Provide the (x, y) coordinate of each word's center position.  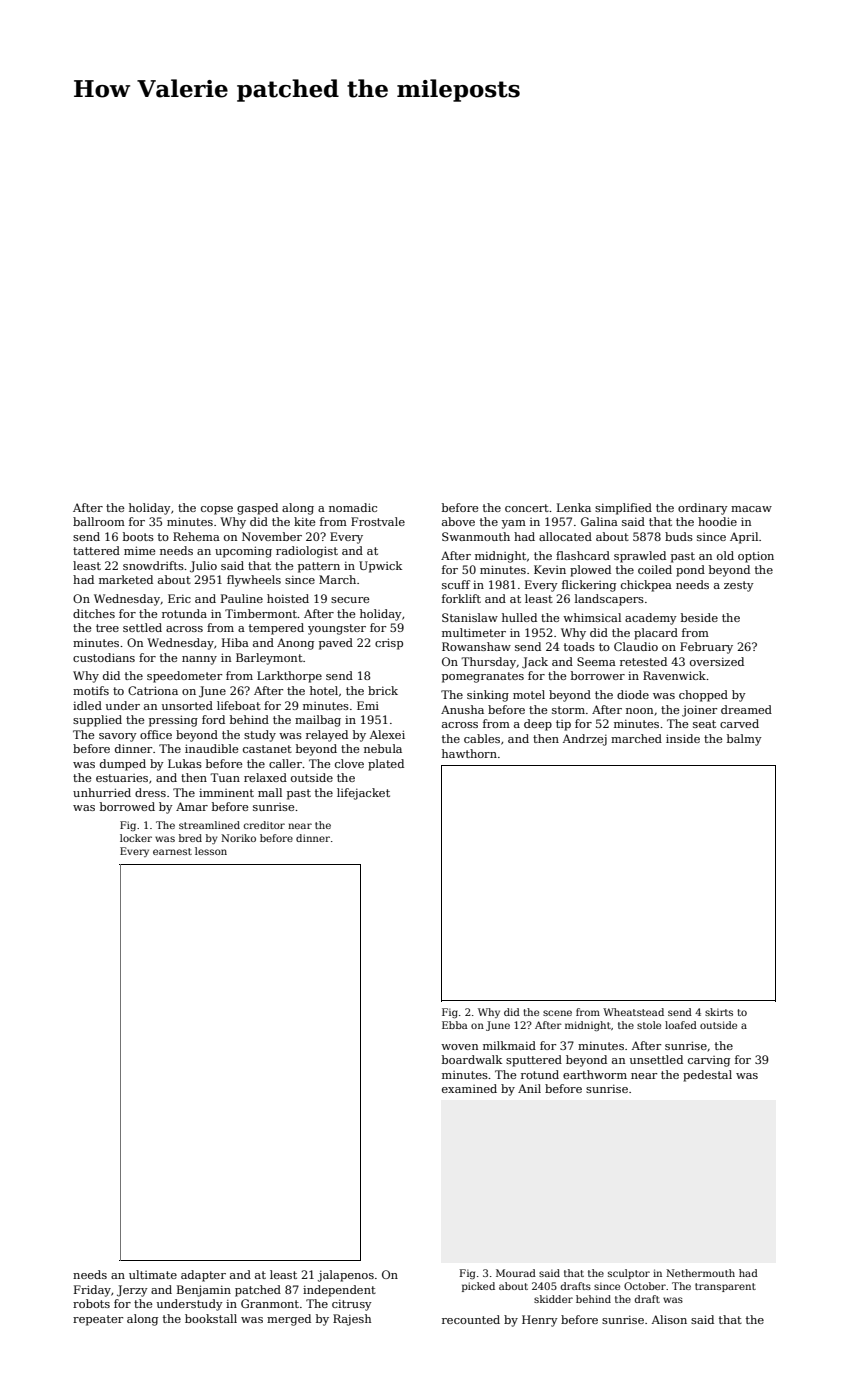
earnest (172, 851)
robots (91, 1303)
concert (527, 508)
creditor (264, 825)
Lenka (574, 507)
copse (217, 510)
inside (683, 738)
